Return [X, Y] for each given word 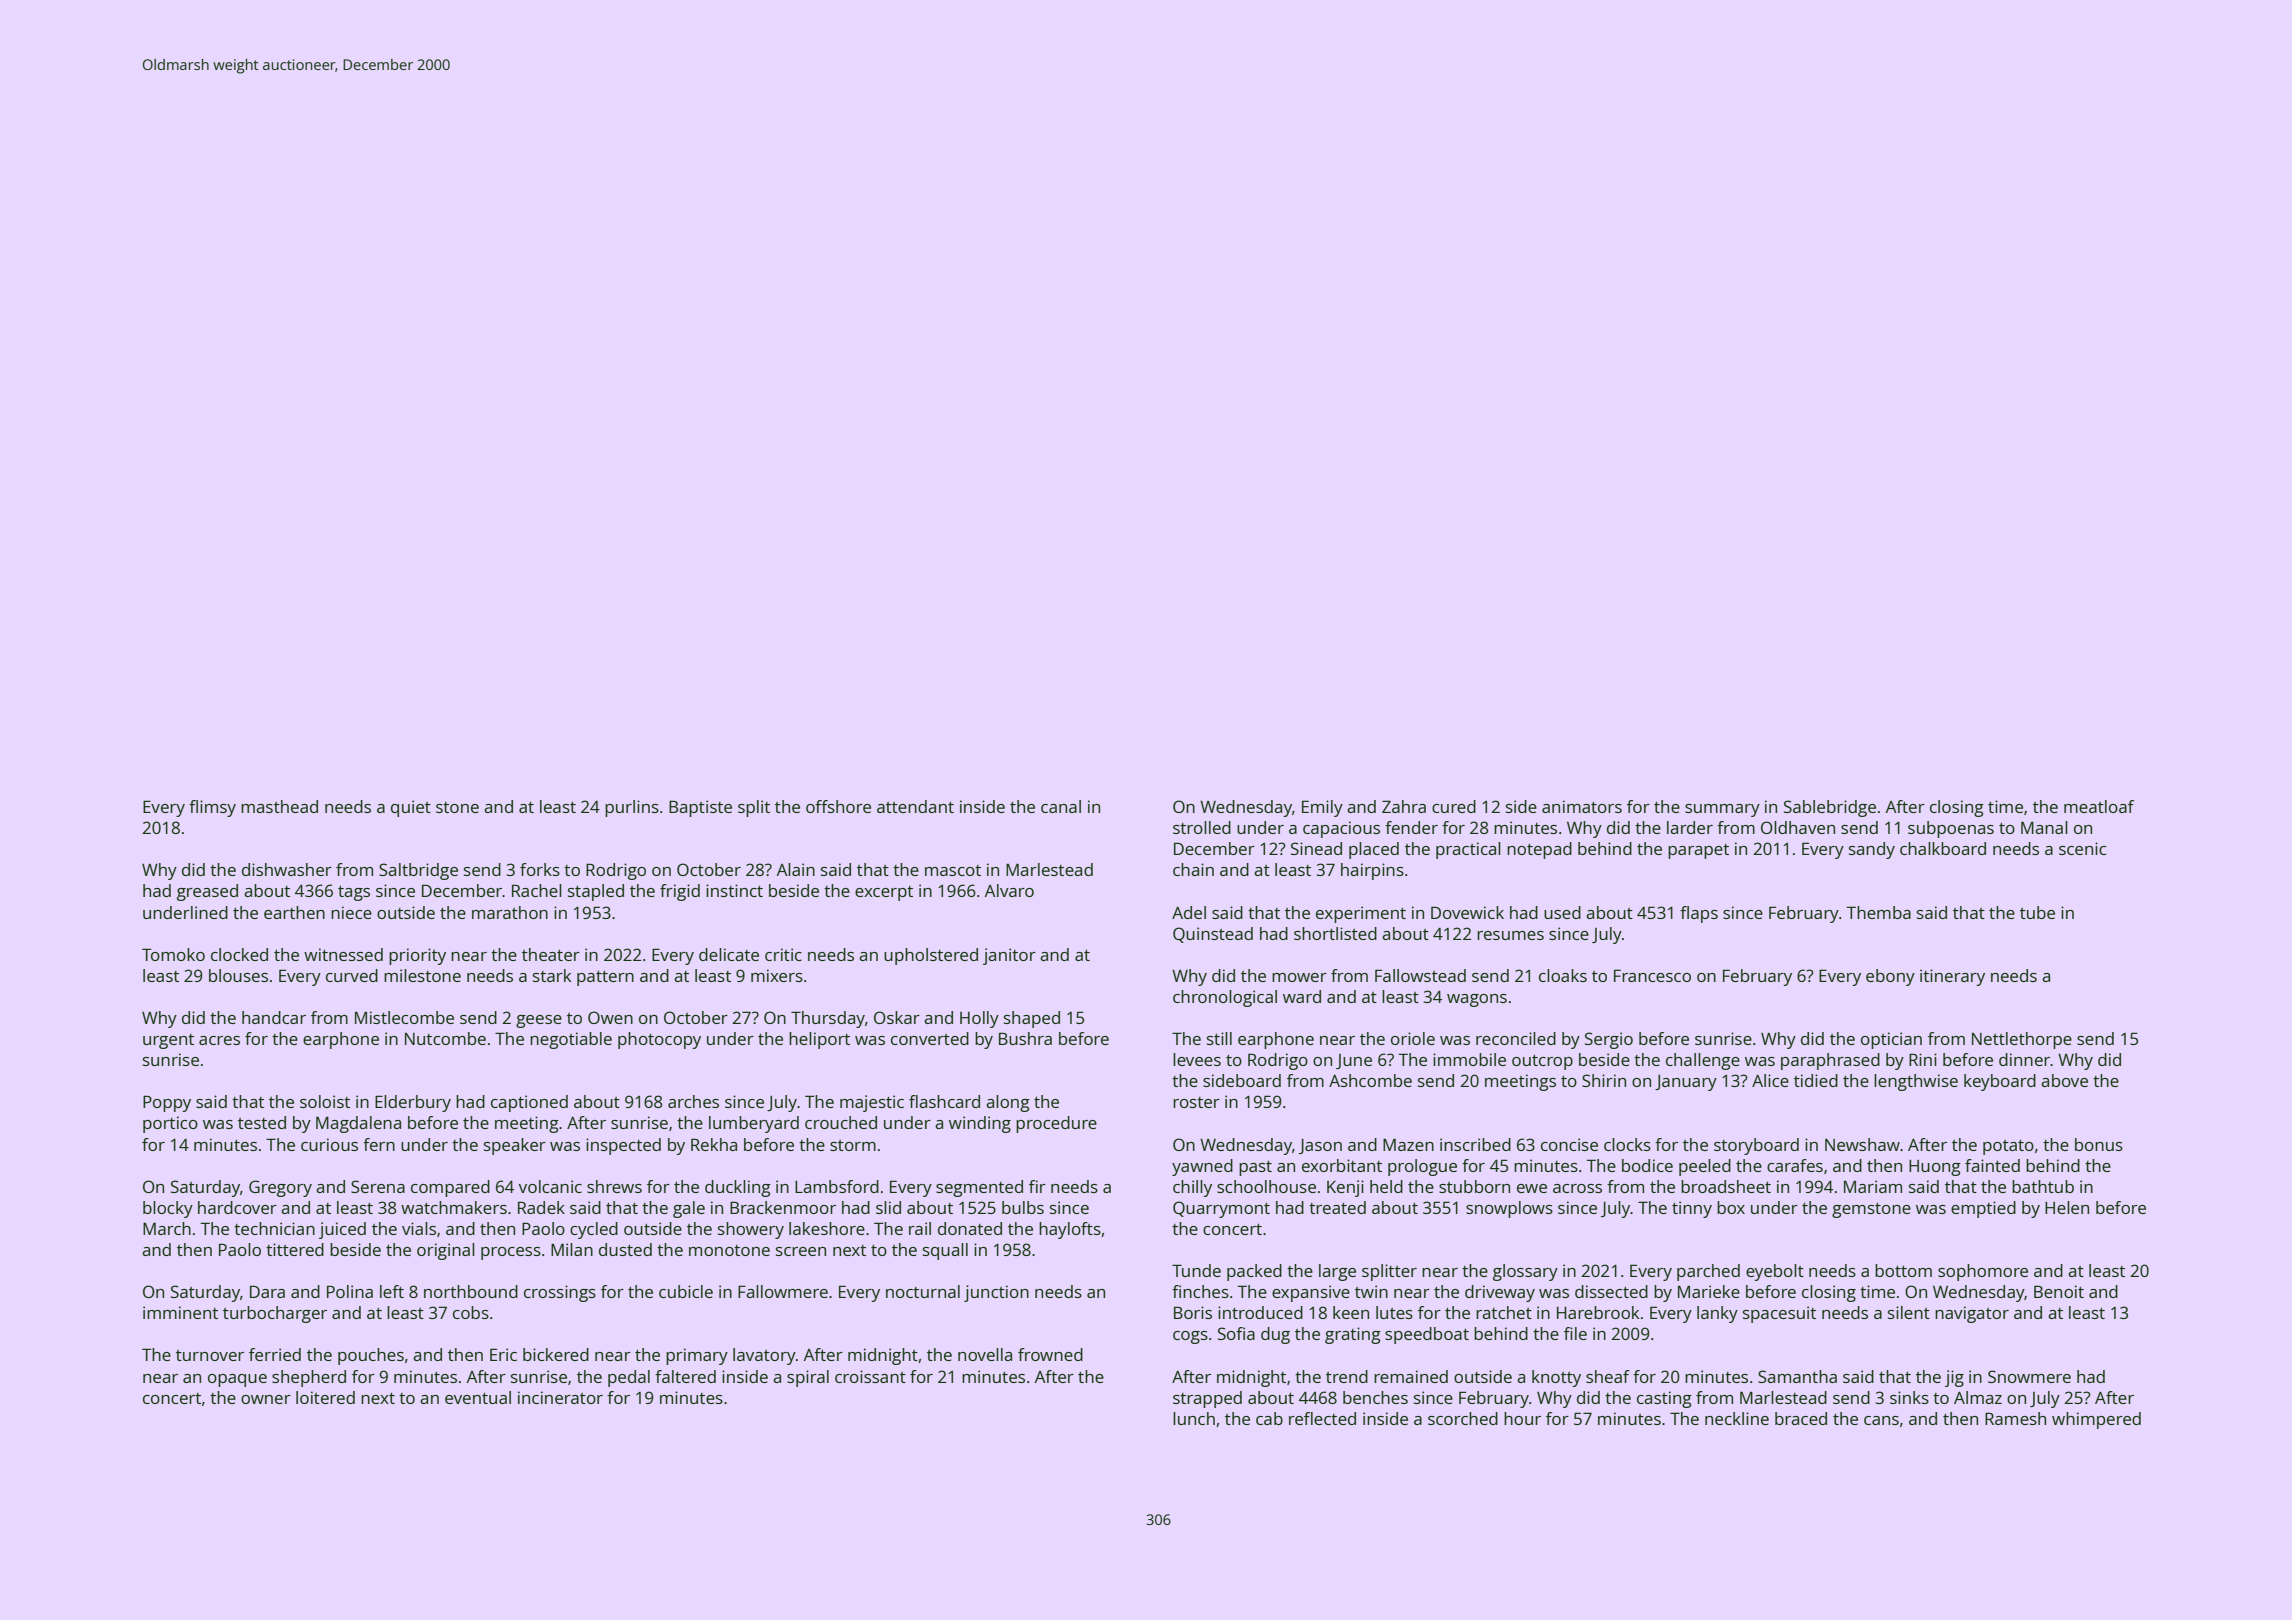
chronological [1225, 998]
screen [801, 1251]
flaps [1699, 914]
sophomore [1983, 1272]
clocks [1627, 1144]
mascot [953, 870]
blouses [238, 975]
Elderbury [413, 1103]
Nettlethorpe [2022, 1040]
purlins [632, 808]
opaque [237, 1380]
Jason [1320, 1146]
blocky [168, 1209]
